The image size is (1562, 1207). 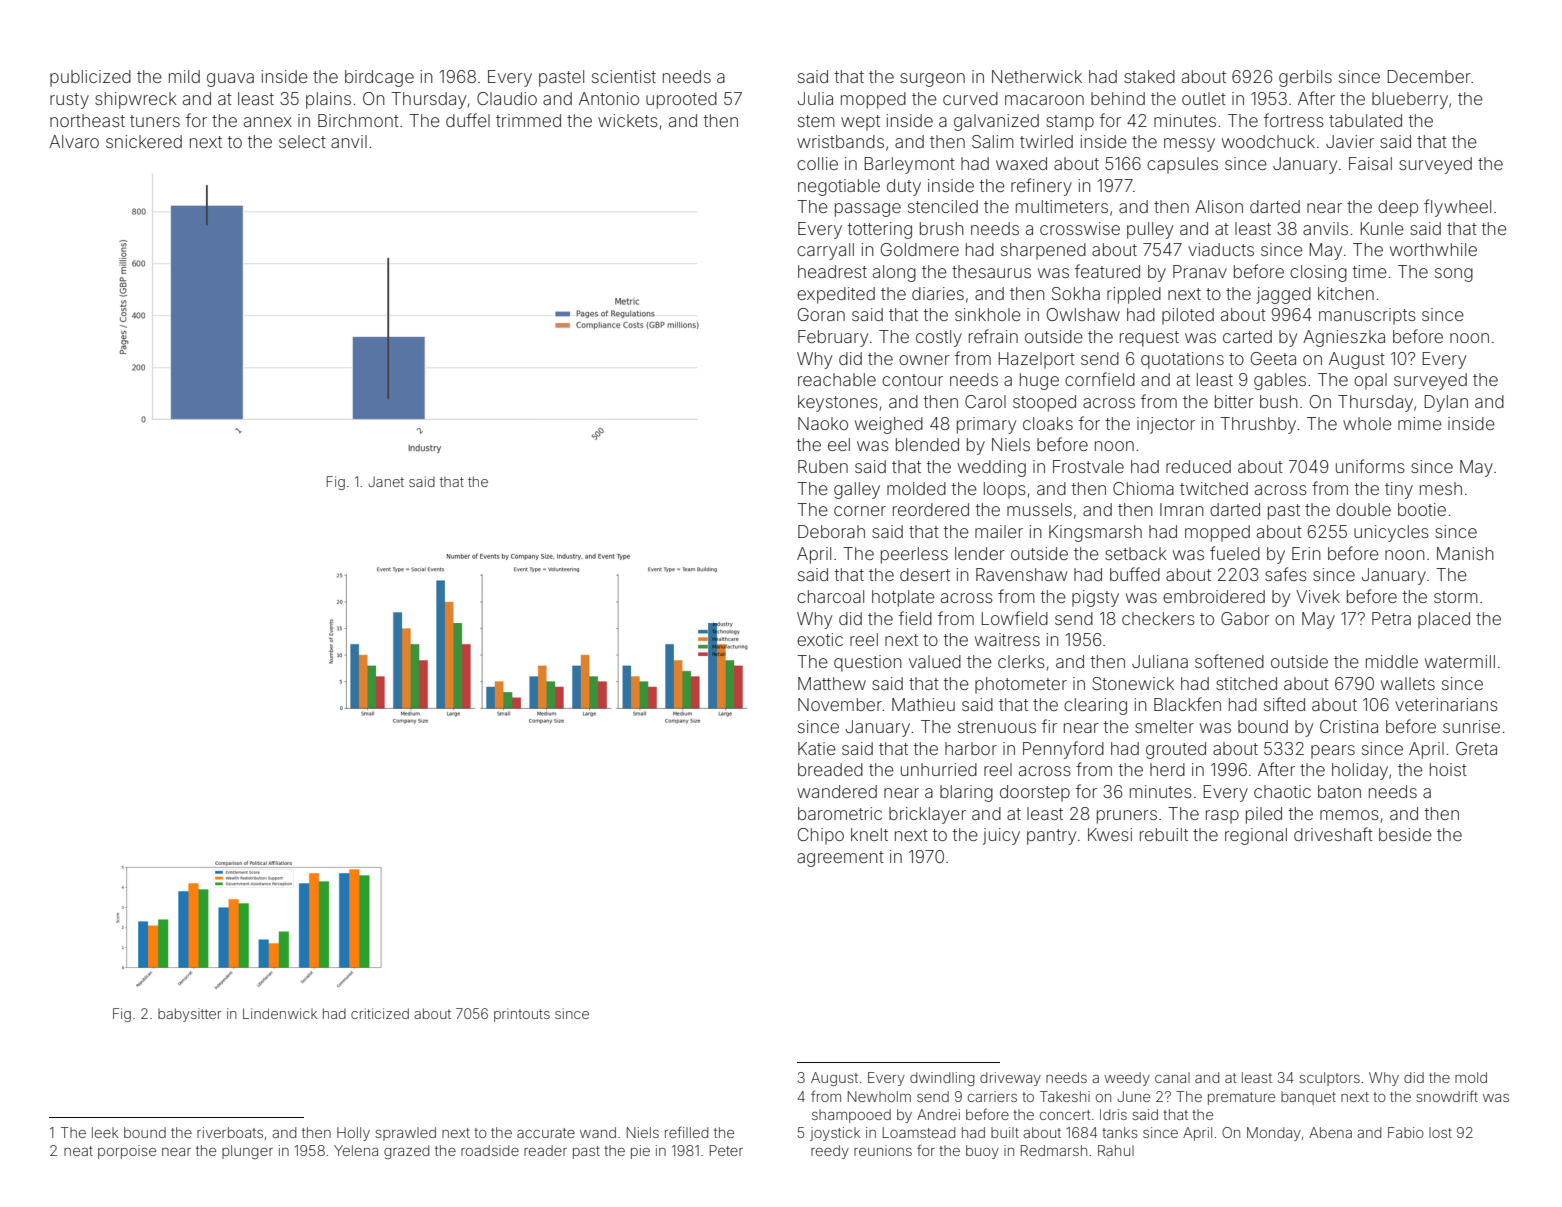 What do you see at coordinates (127, 1152) in the screenshot?
I see `porpoise` at bounding box center [127, 1152].
